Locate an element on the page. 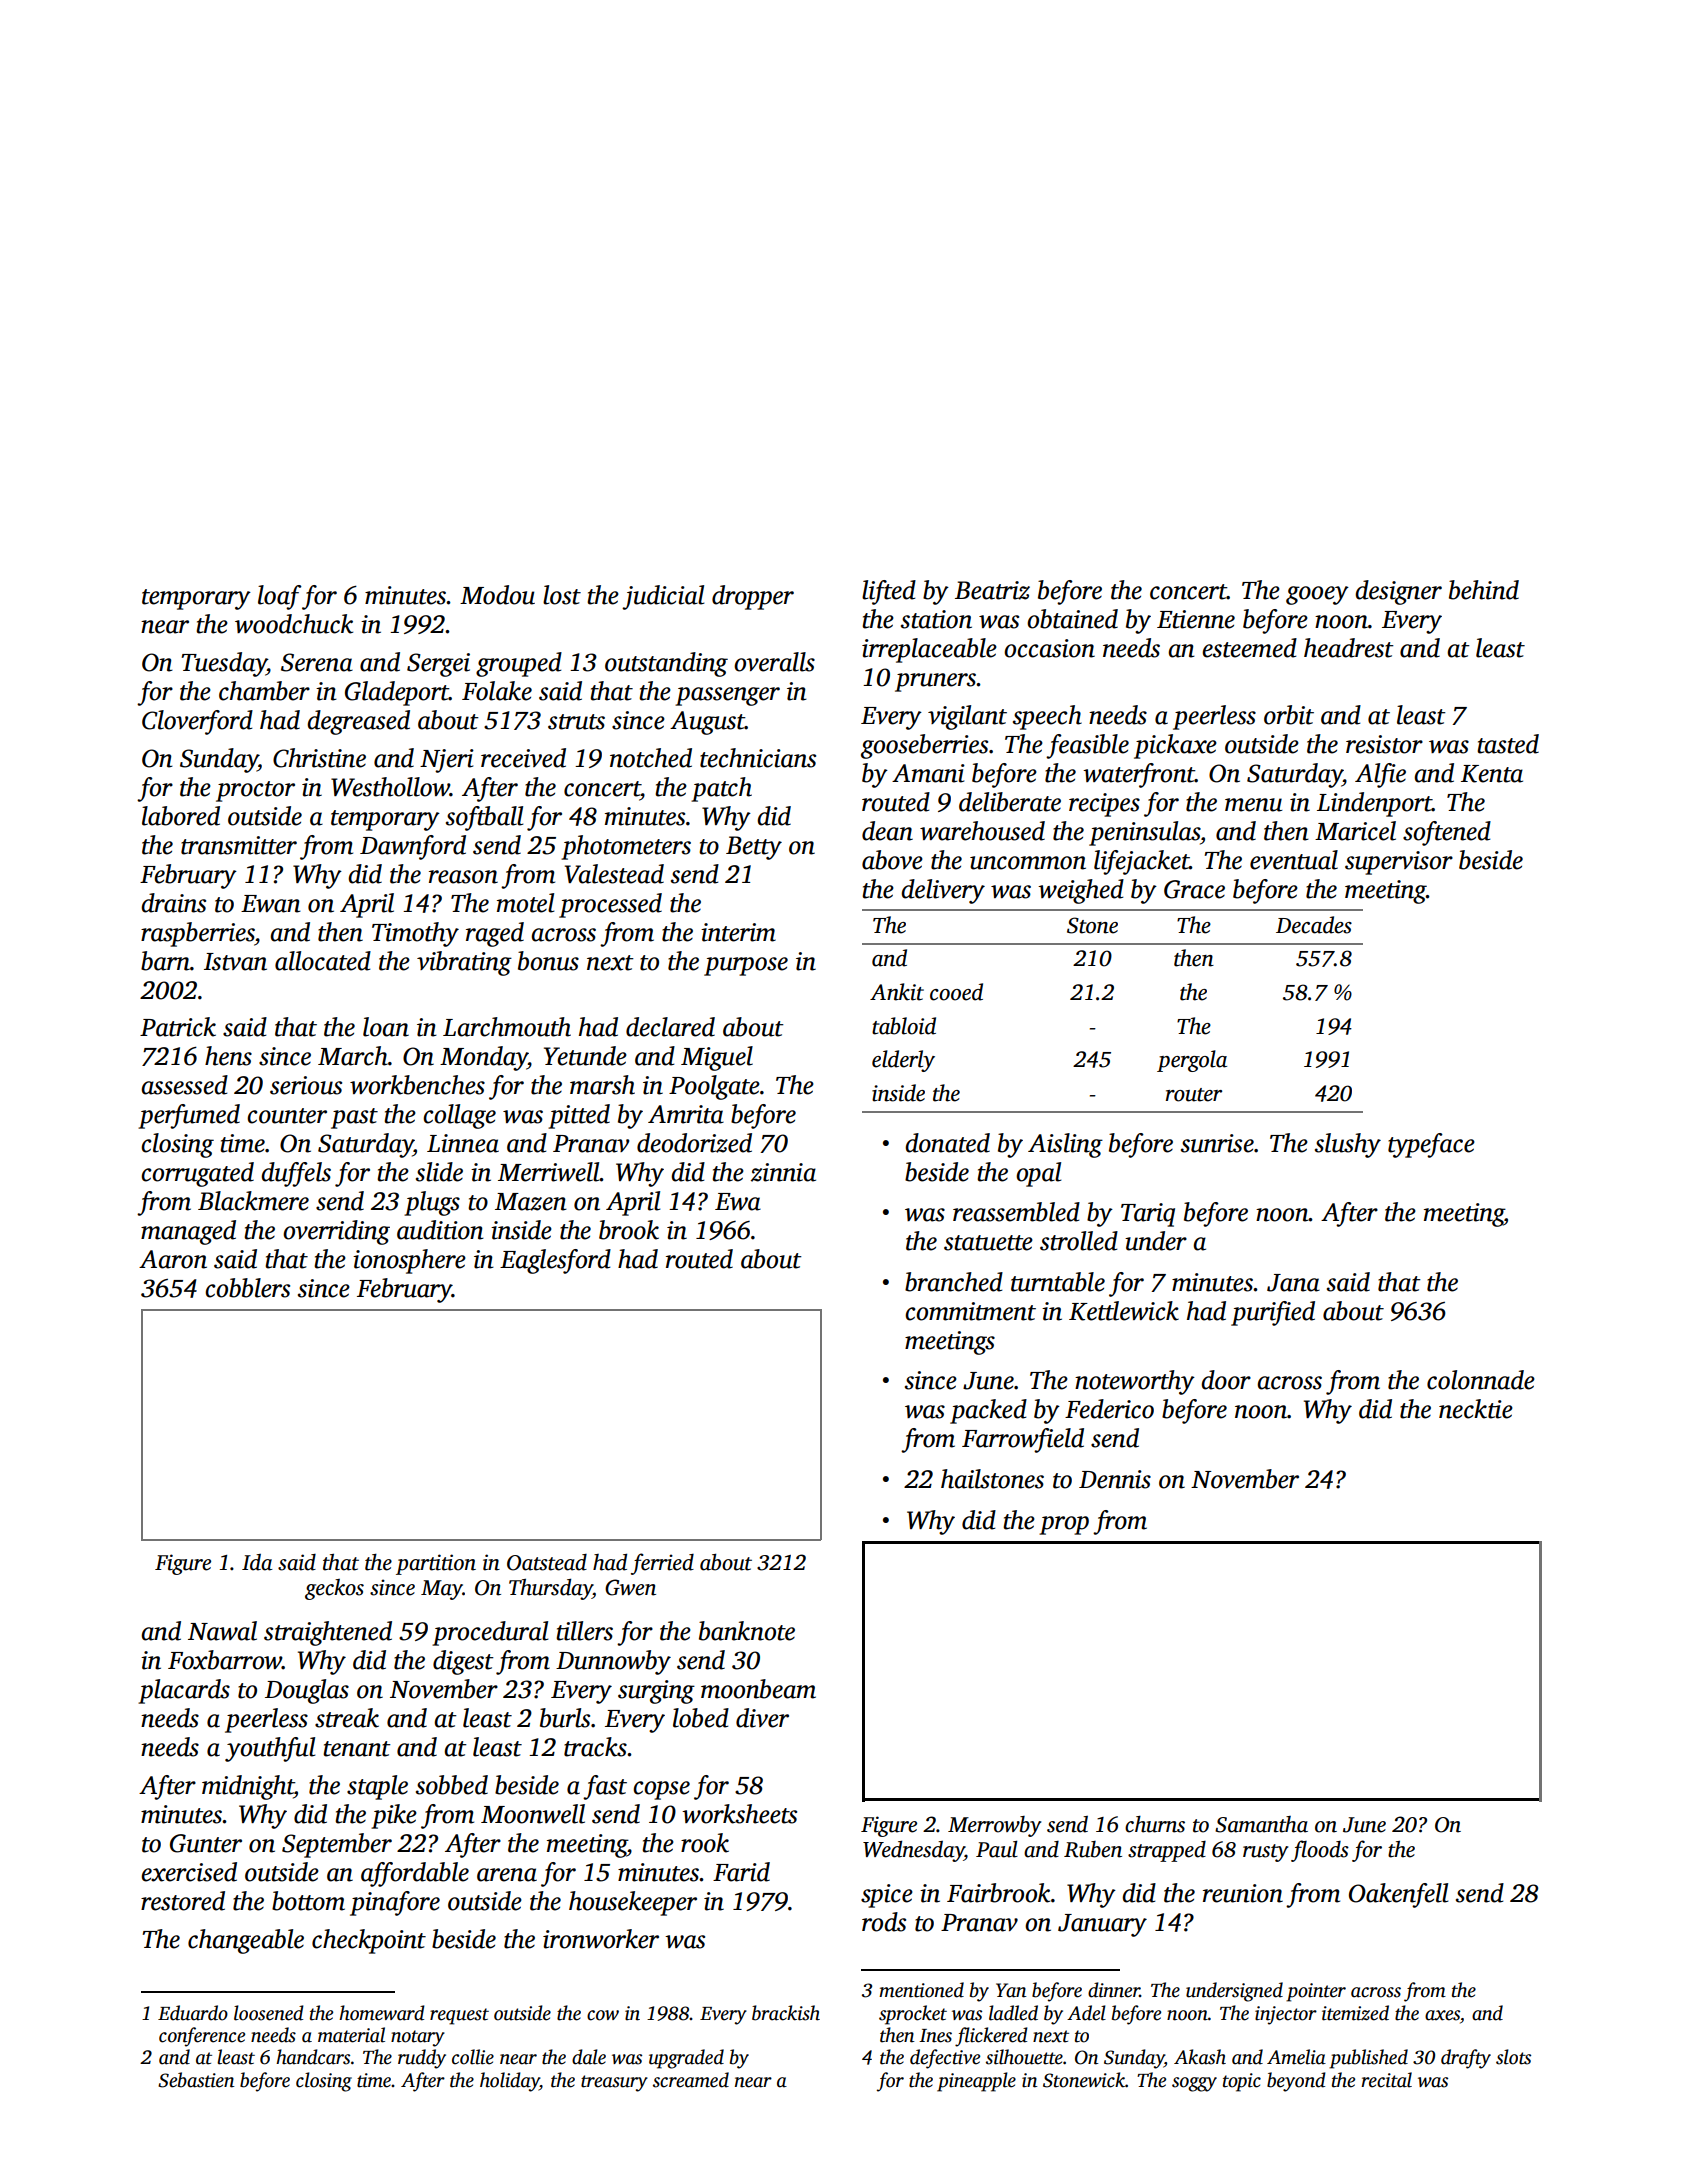  Beatriz is located at coordinates (992, 590).
